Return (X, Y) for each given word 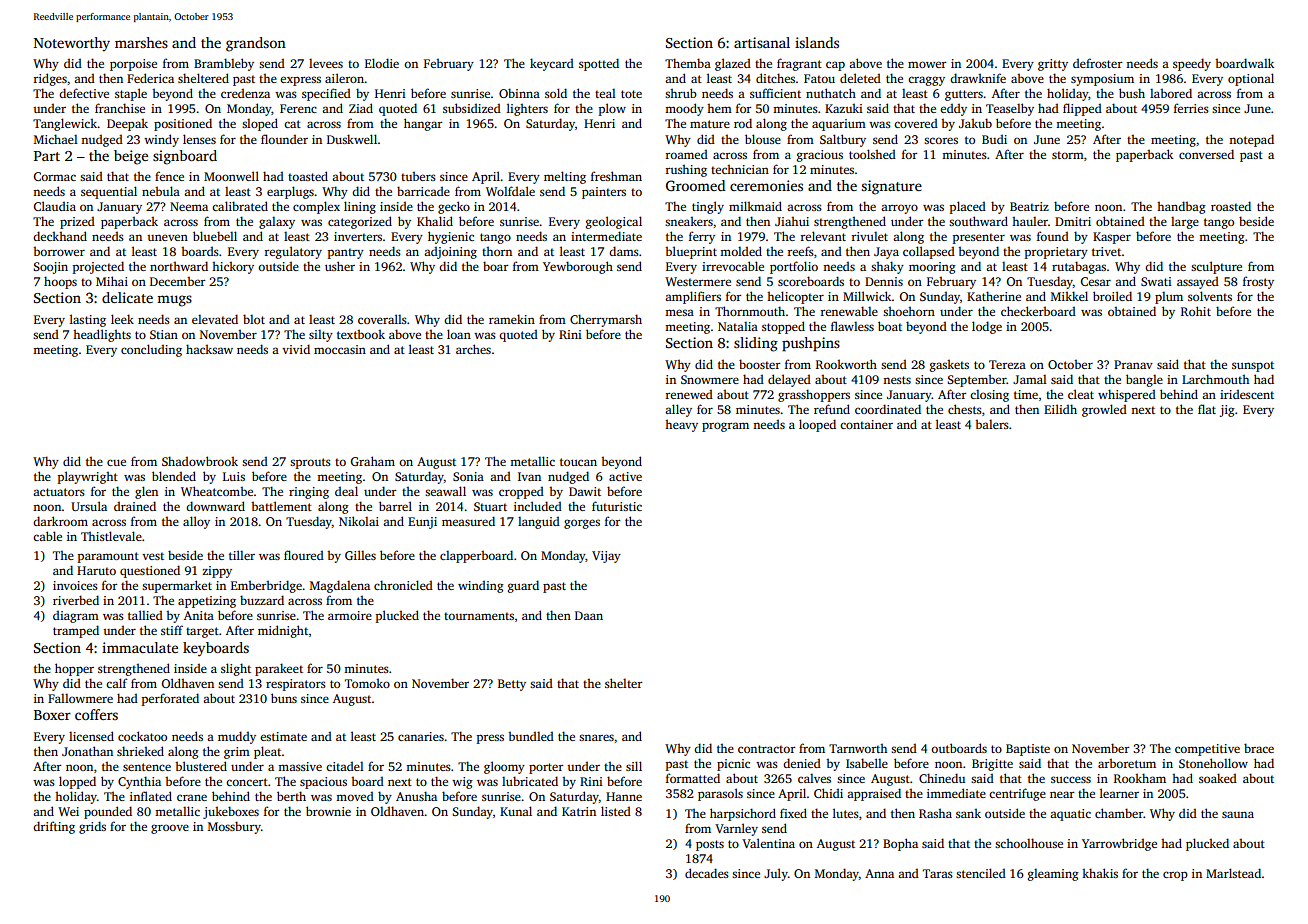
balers (992, 424)
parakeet (279, 669)
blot (254, 319)
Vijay (606, 557)
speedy (1192, 64)
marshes (141, 42)
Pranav (1133, 364)
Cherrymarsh (606, 320)
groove (170, 829)
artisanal (762, 42)
